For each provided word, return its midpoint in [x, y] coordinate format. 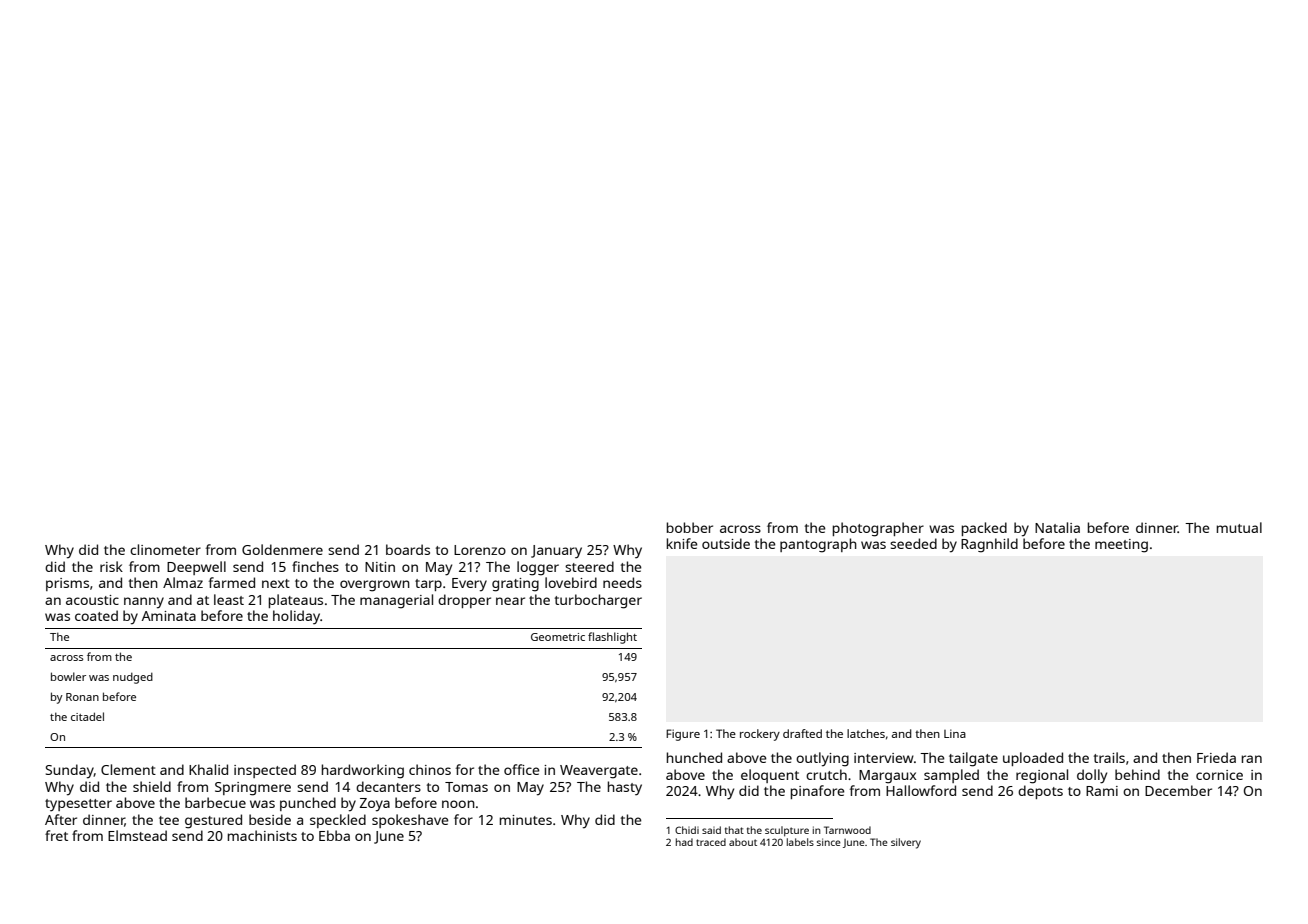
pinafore [818, 792]
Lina [955, 733]
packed [984, 529]
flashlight [612, 638]
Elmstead [137, 835]
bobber [690, 527]
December [1178, 790]
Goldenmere [282, 549]
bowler [68, 676]
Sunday [70, 771]
